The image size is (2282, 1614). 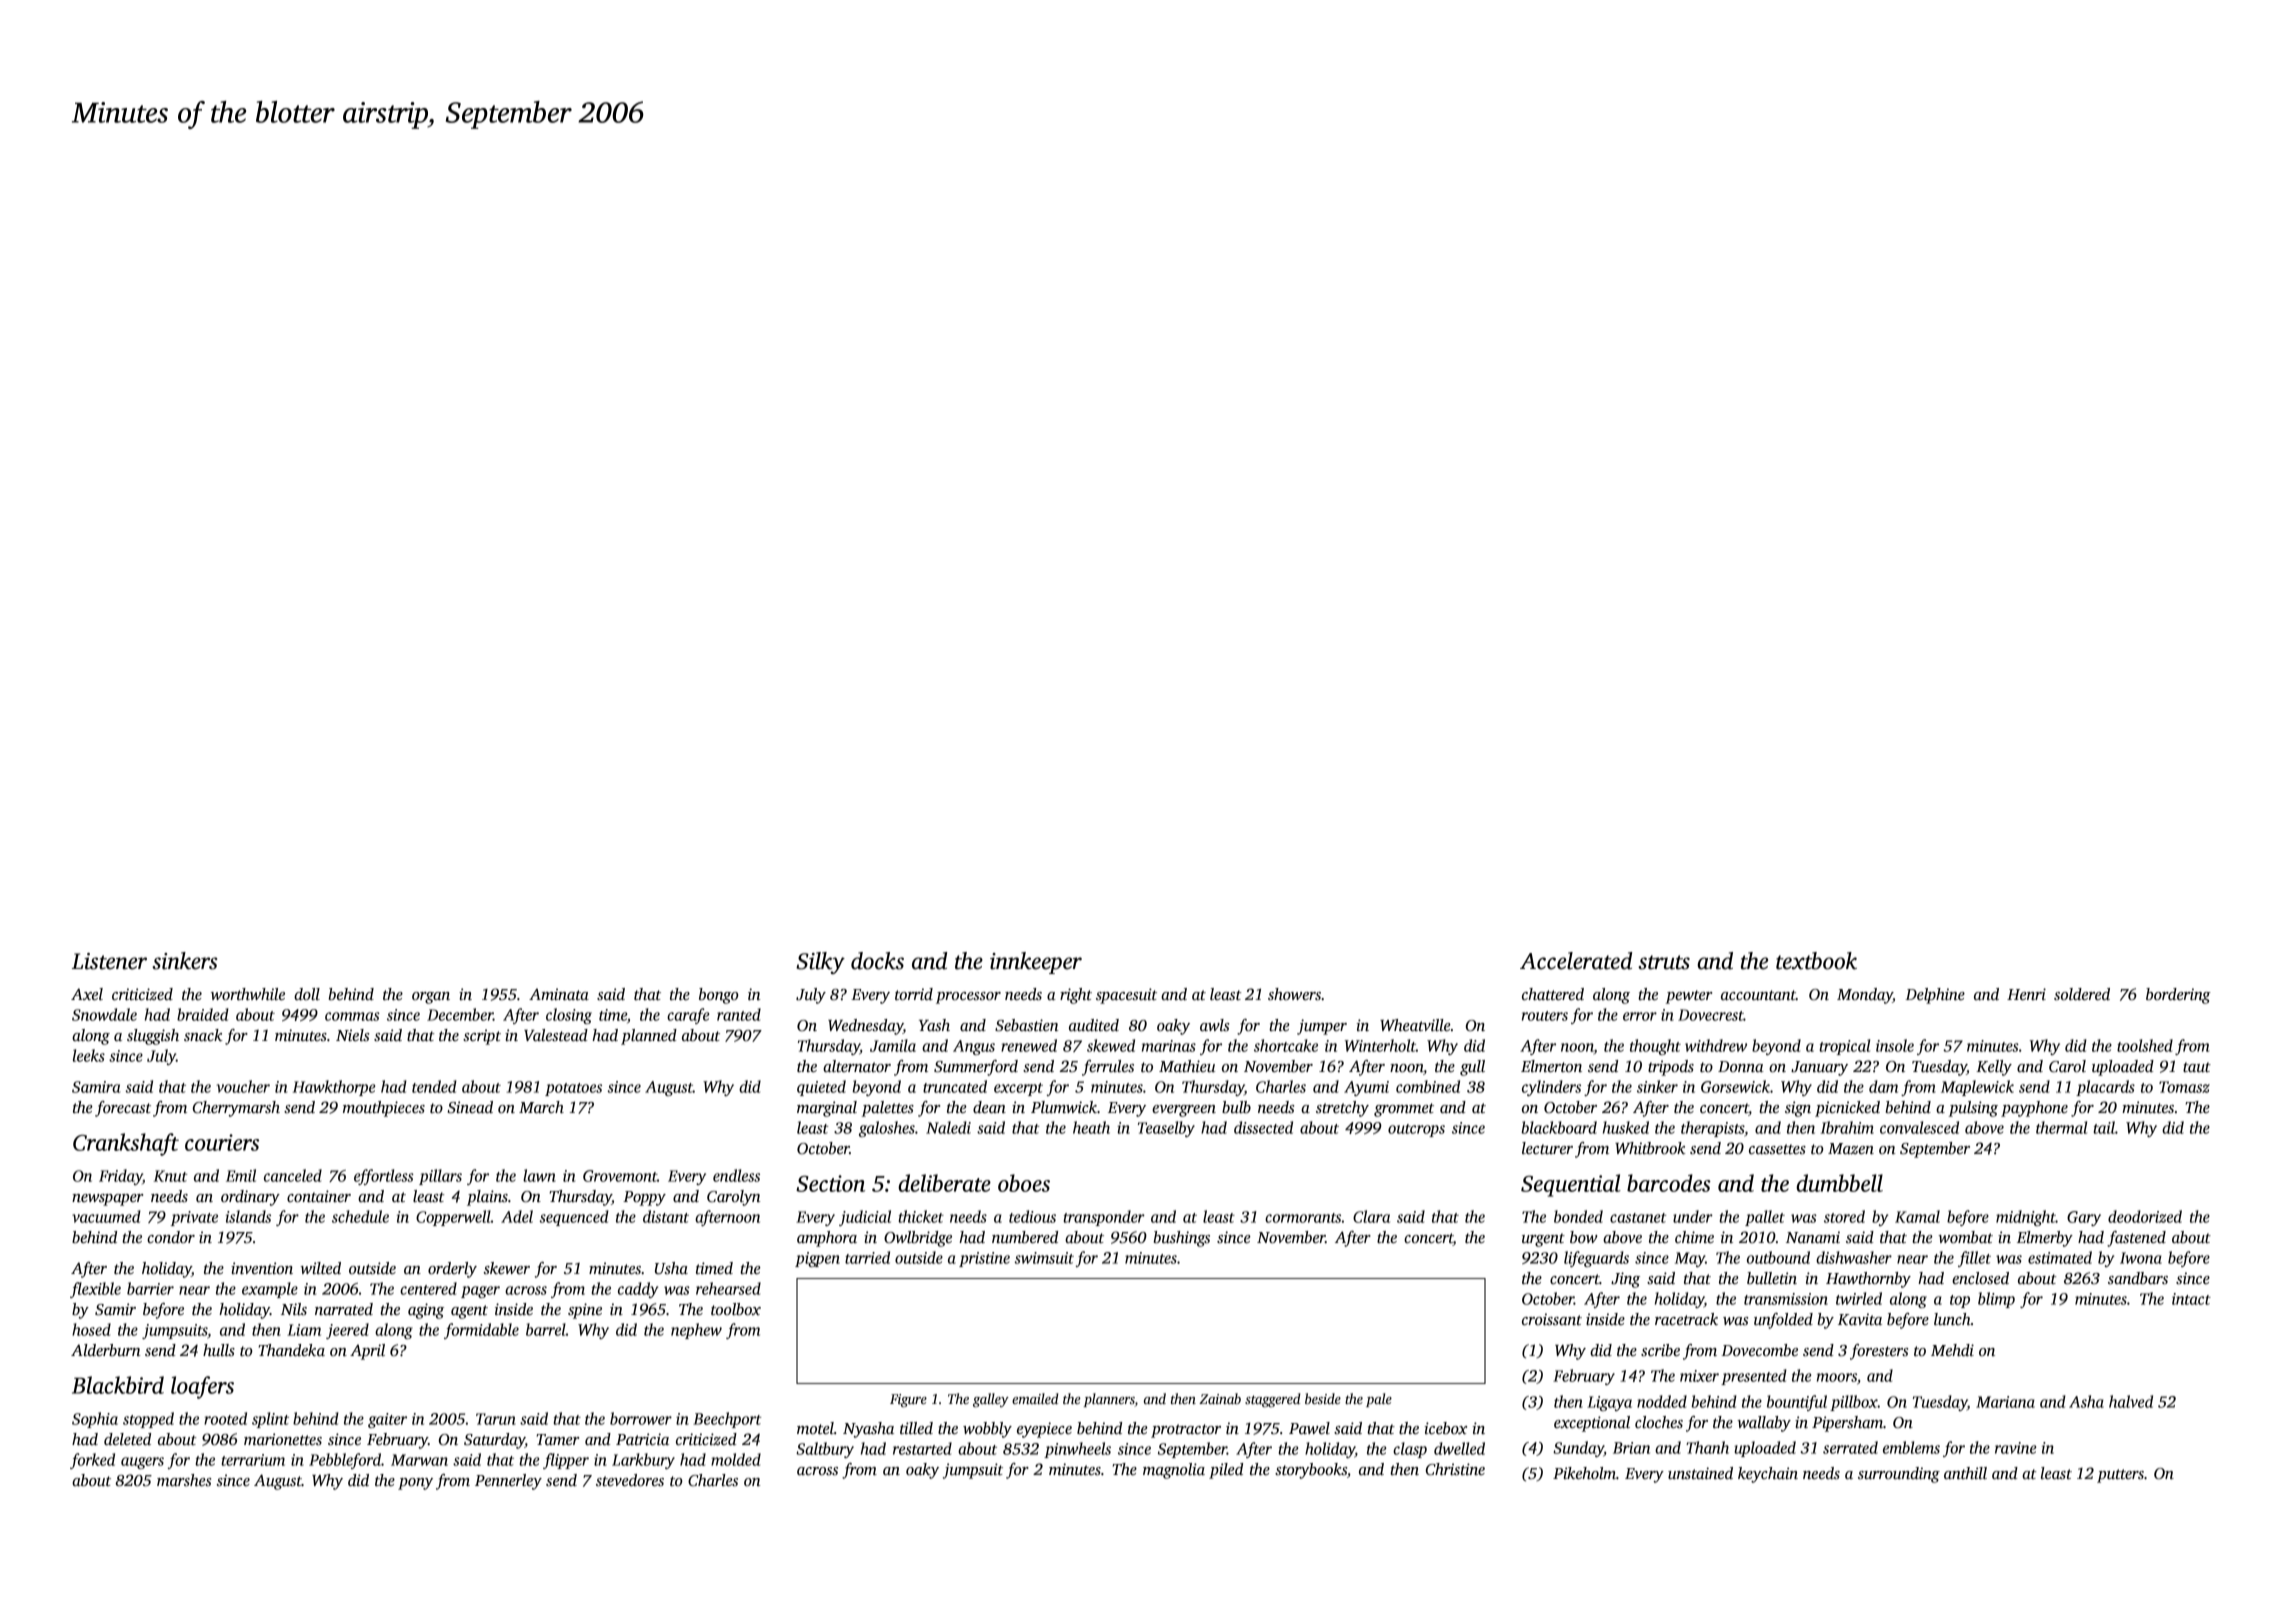 I want to click on enclosed, so click(x=1980, y=1278).
